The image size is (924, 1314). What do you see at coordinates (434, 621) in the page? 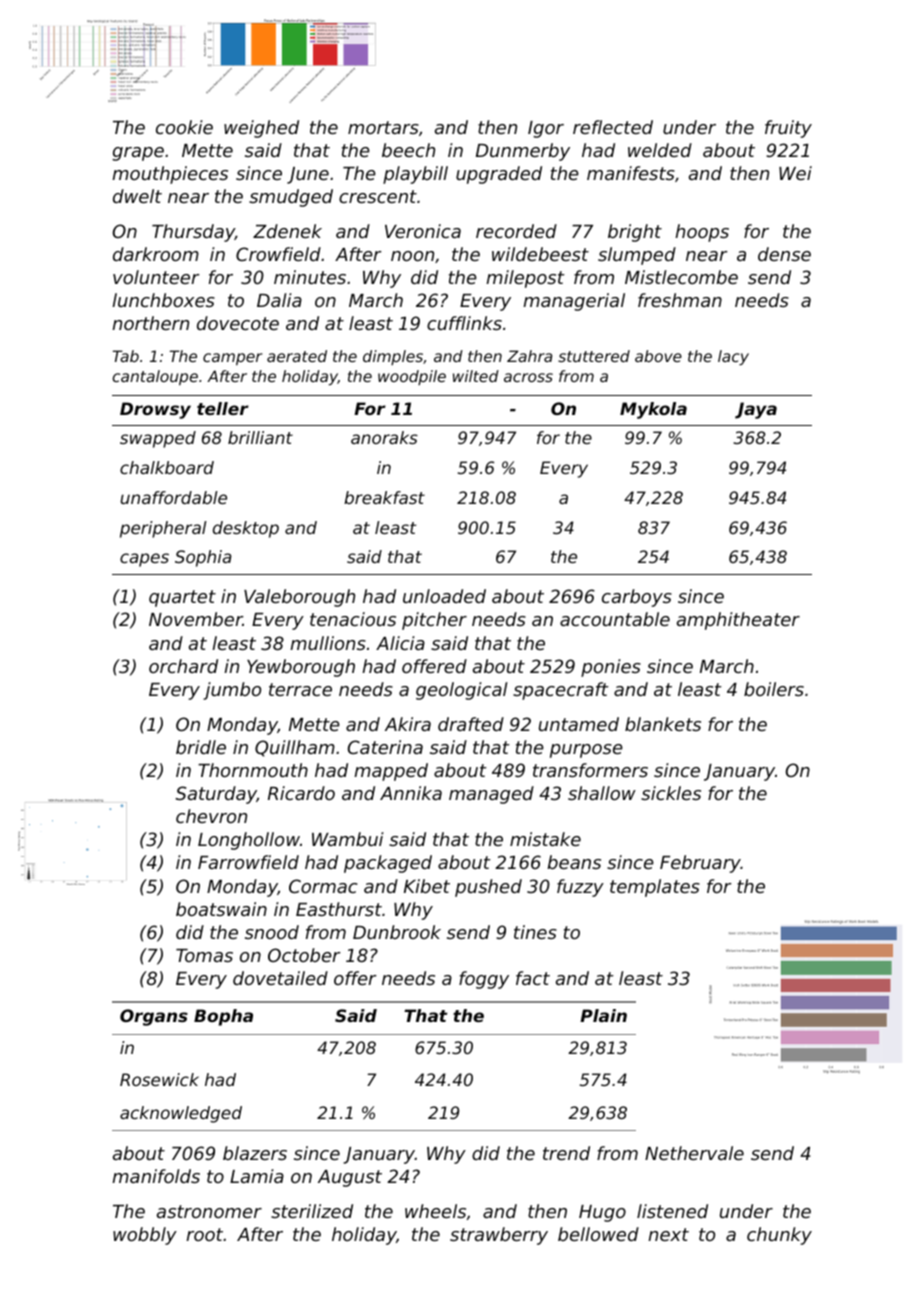
I see `pitcher` at bounding box center [434, 621].
